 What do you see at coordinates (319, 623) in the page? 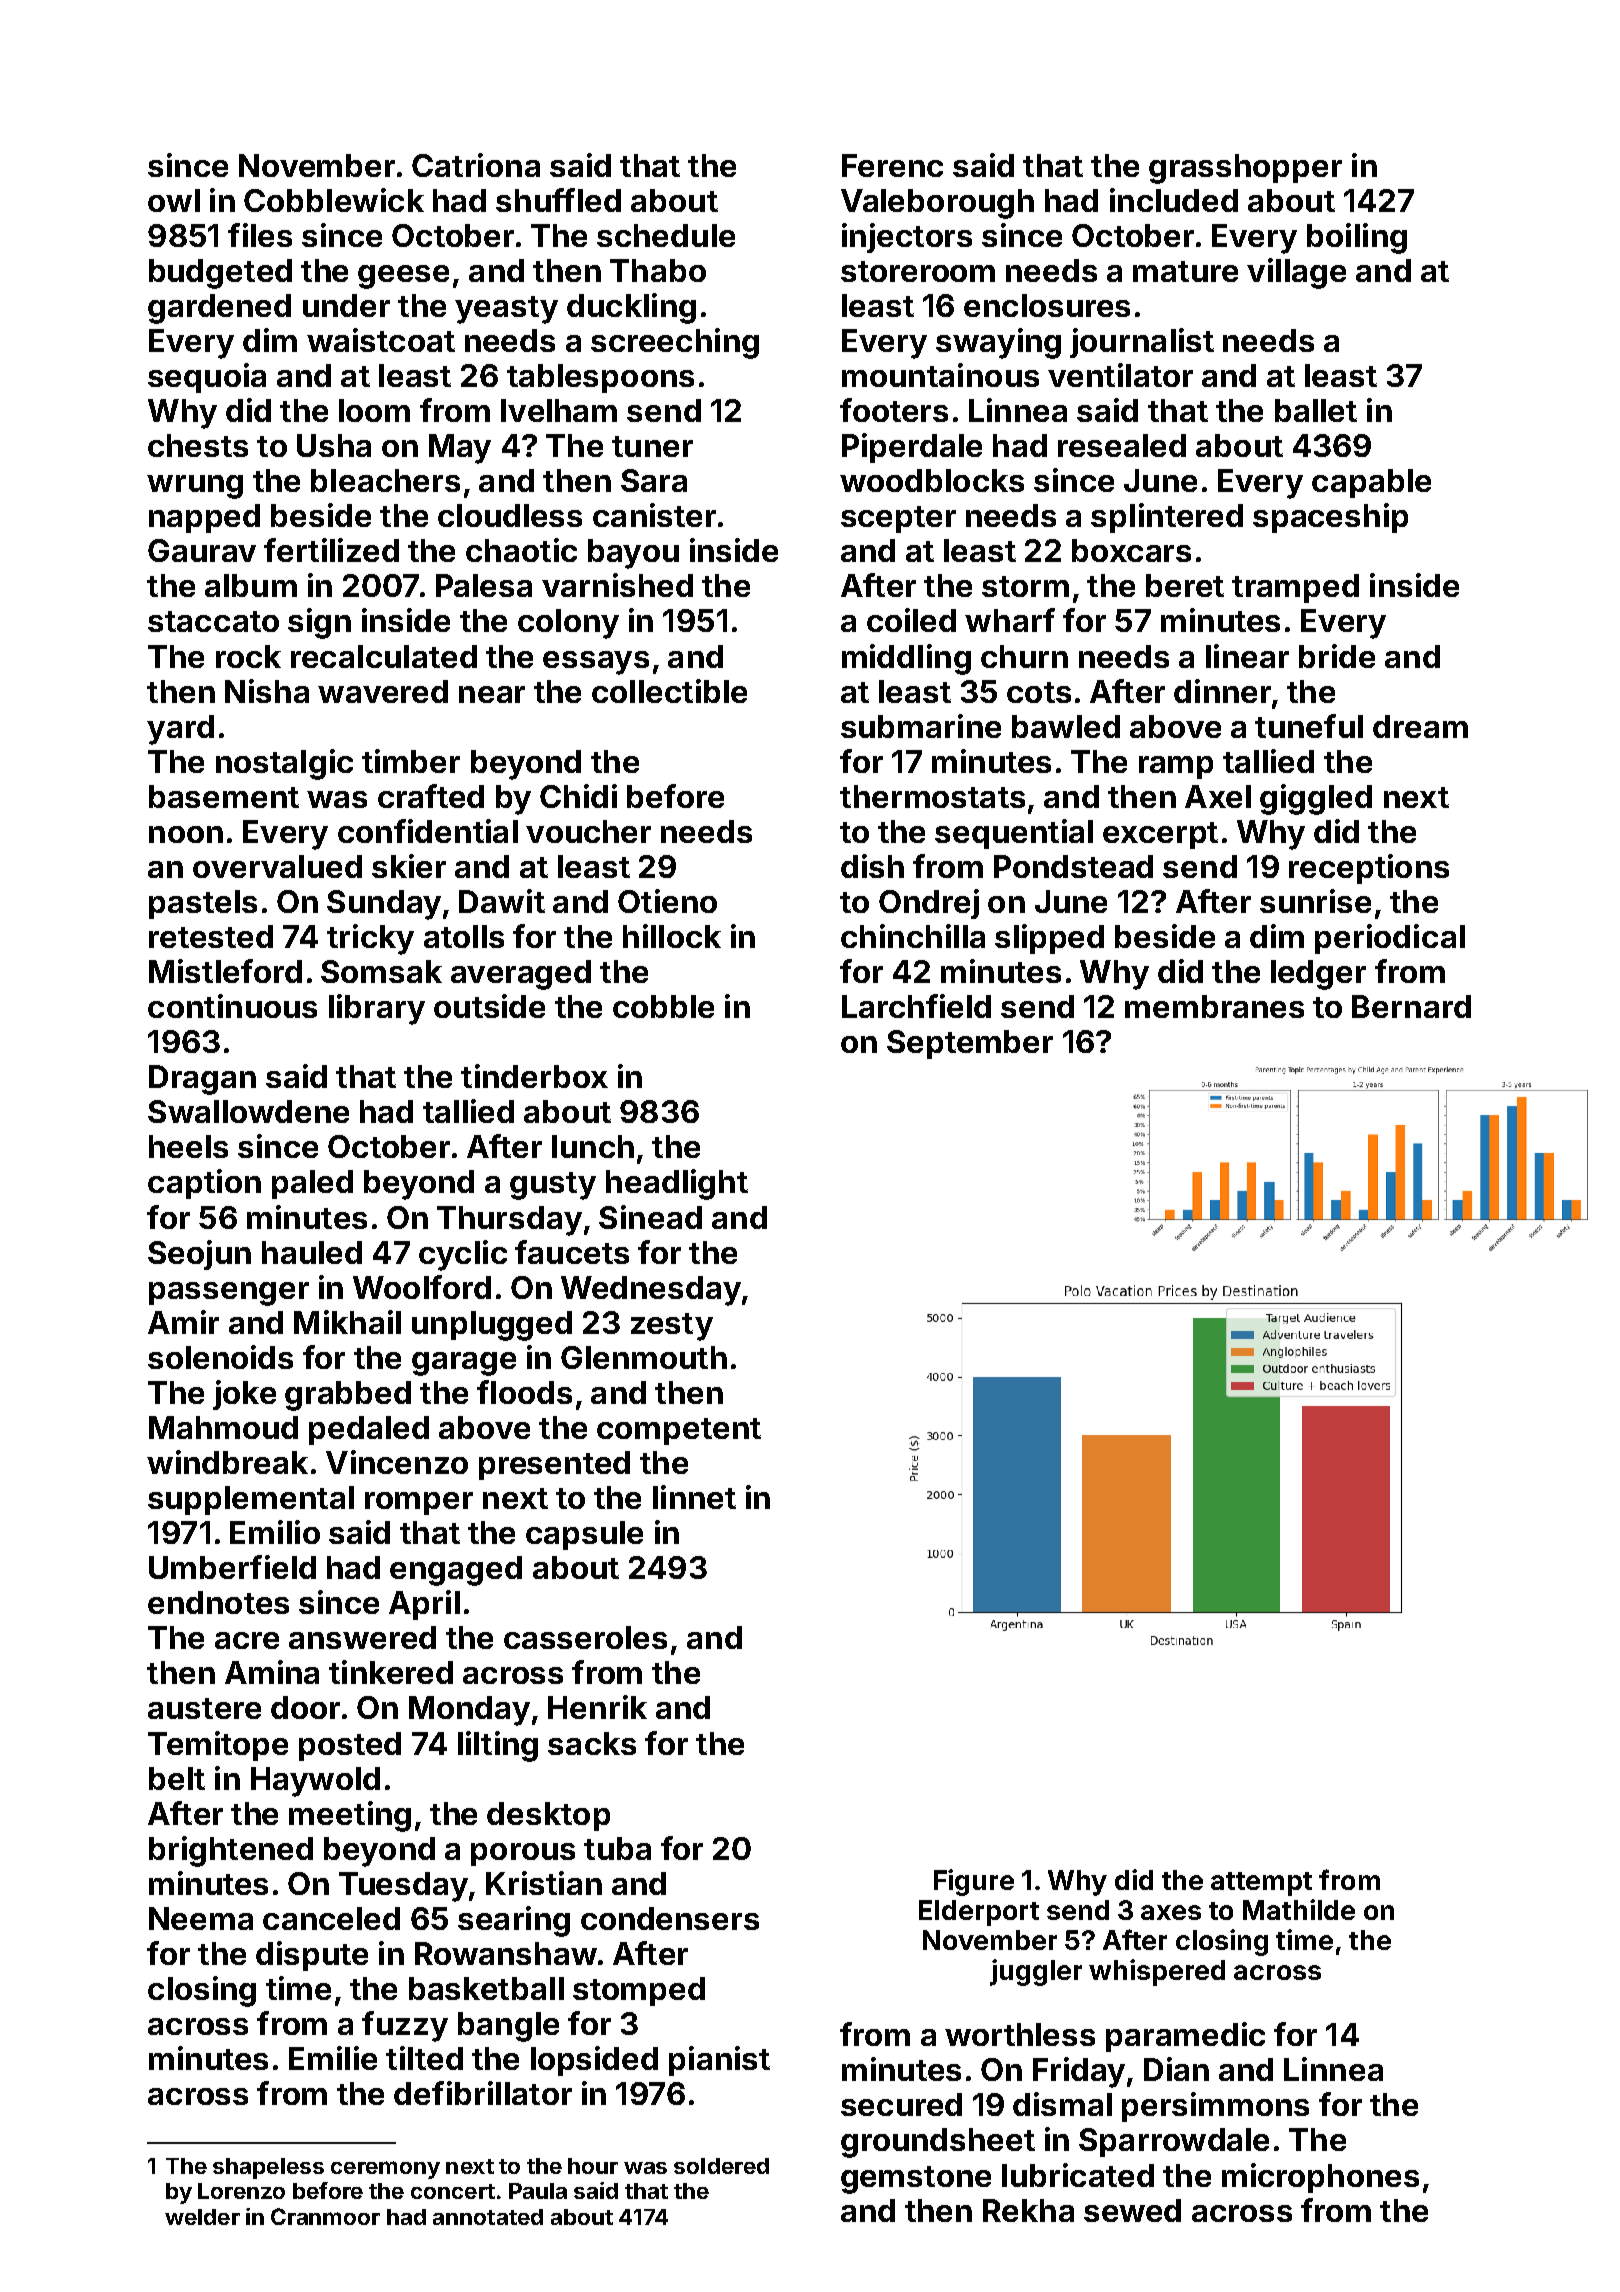
I see `sign` at bounding box center [319, 623].
